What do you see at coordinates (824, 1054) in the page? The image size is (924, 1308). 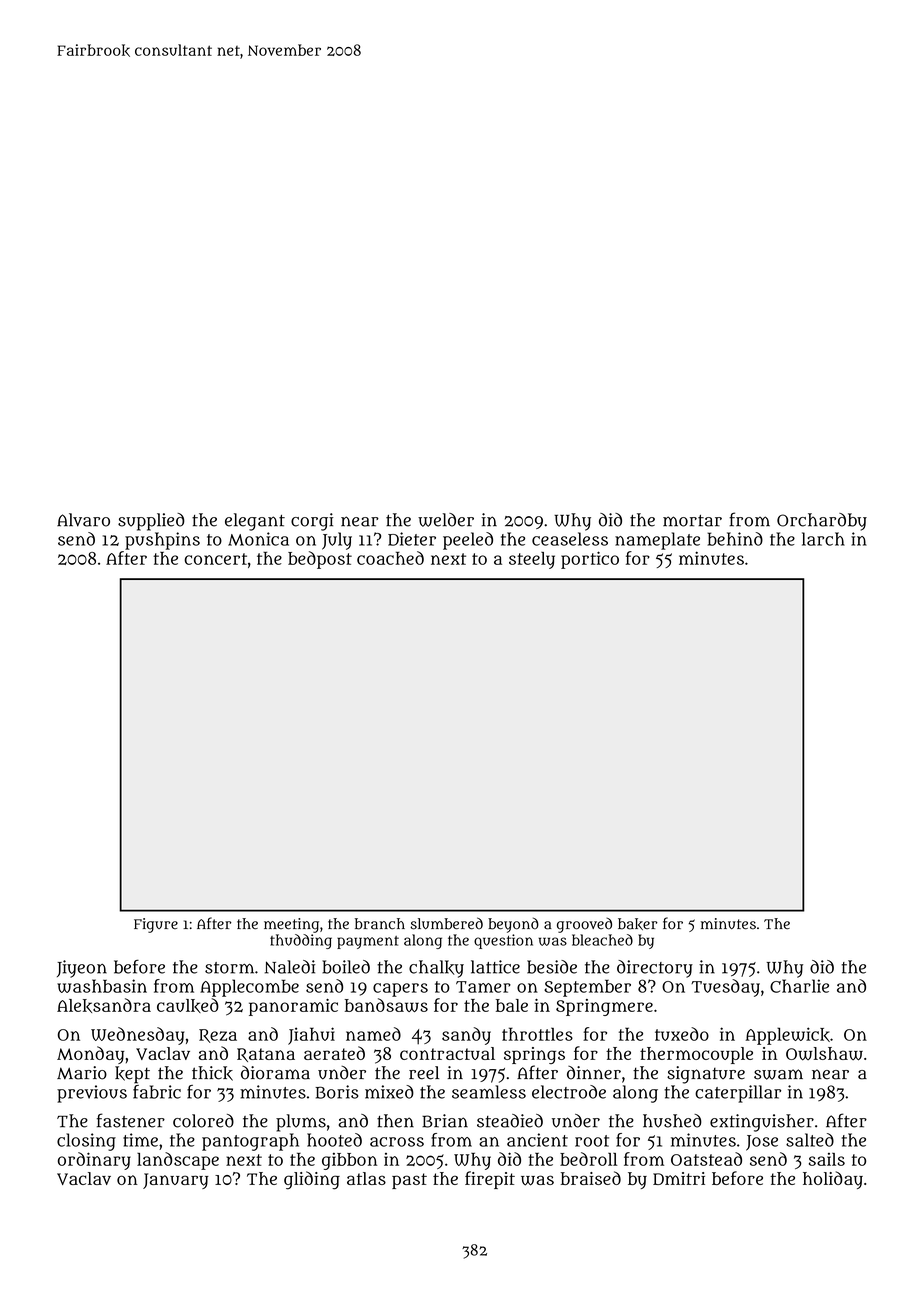 I see `Owlshaw` at bounding box center [824, 1054].
